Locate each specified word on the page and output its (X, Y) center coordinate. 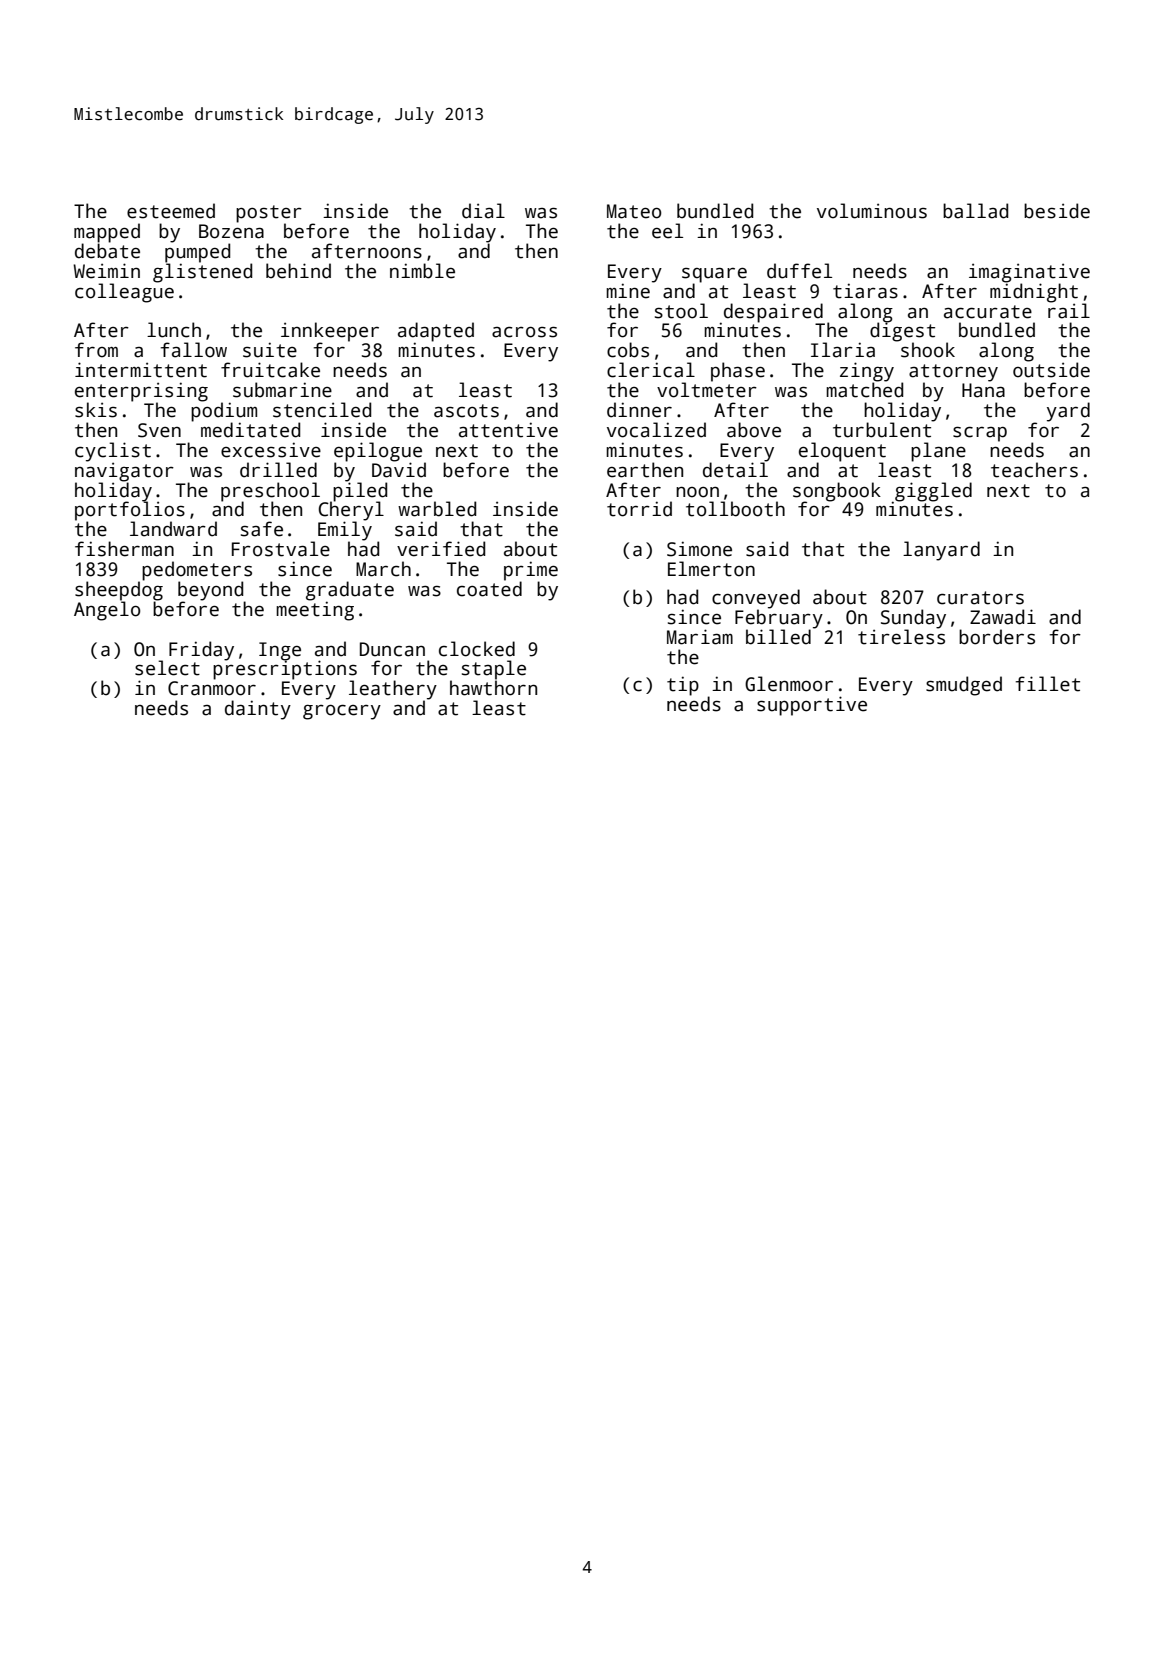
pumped (197, 253)
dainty (258, 710)
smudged (964, 686)
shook (928, 350)
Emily (345, 531)
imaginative (1029, 273)
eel (667, 231)
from (96, 350)
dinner (639, 410)
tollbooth (735, 509)
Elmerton (711, 569)
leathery (393, 690)
